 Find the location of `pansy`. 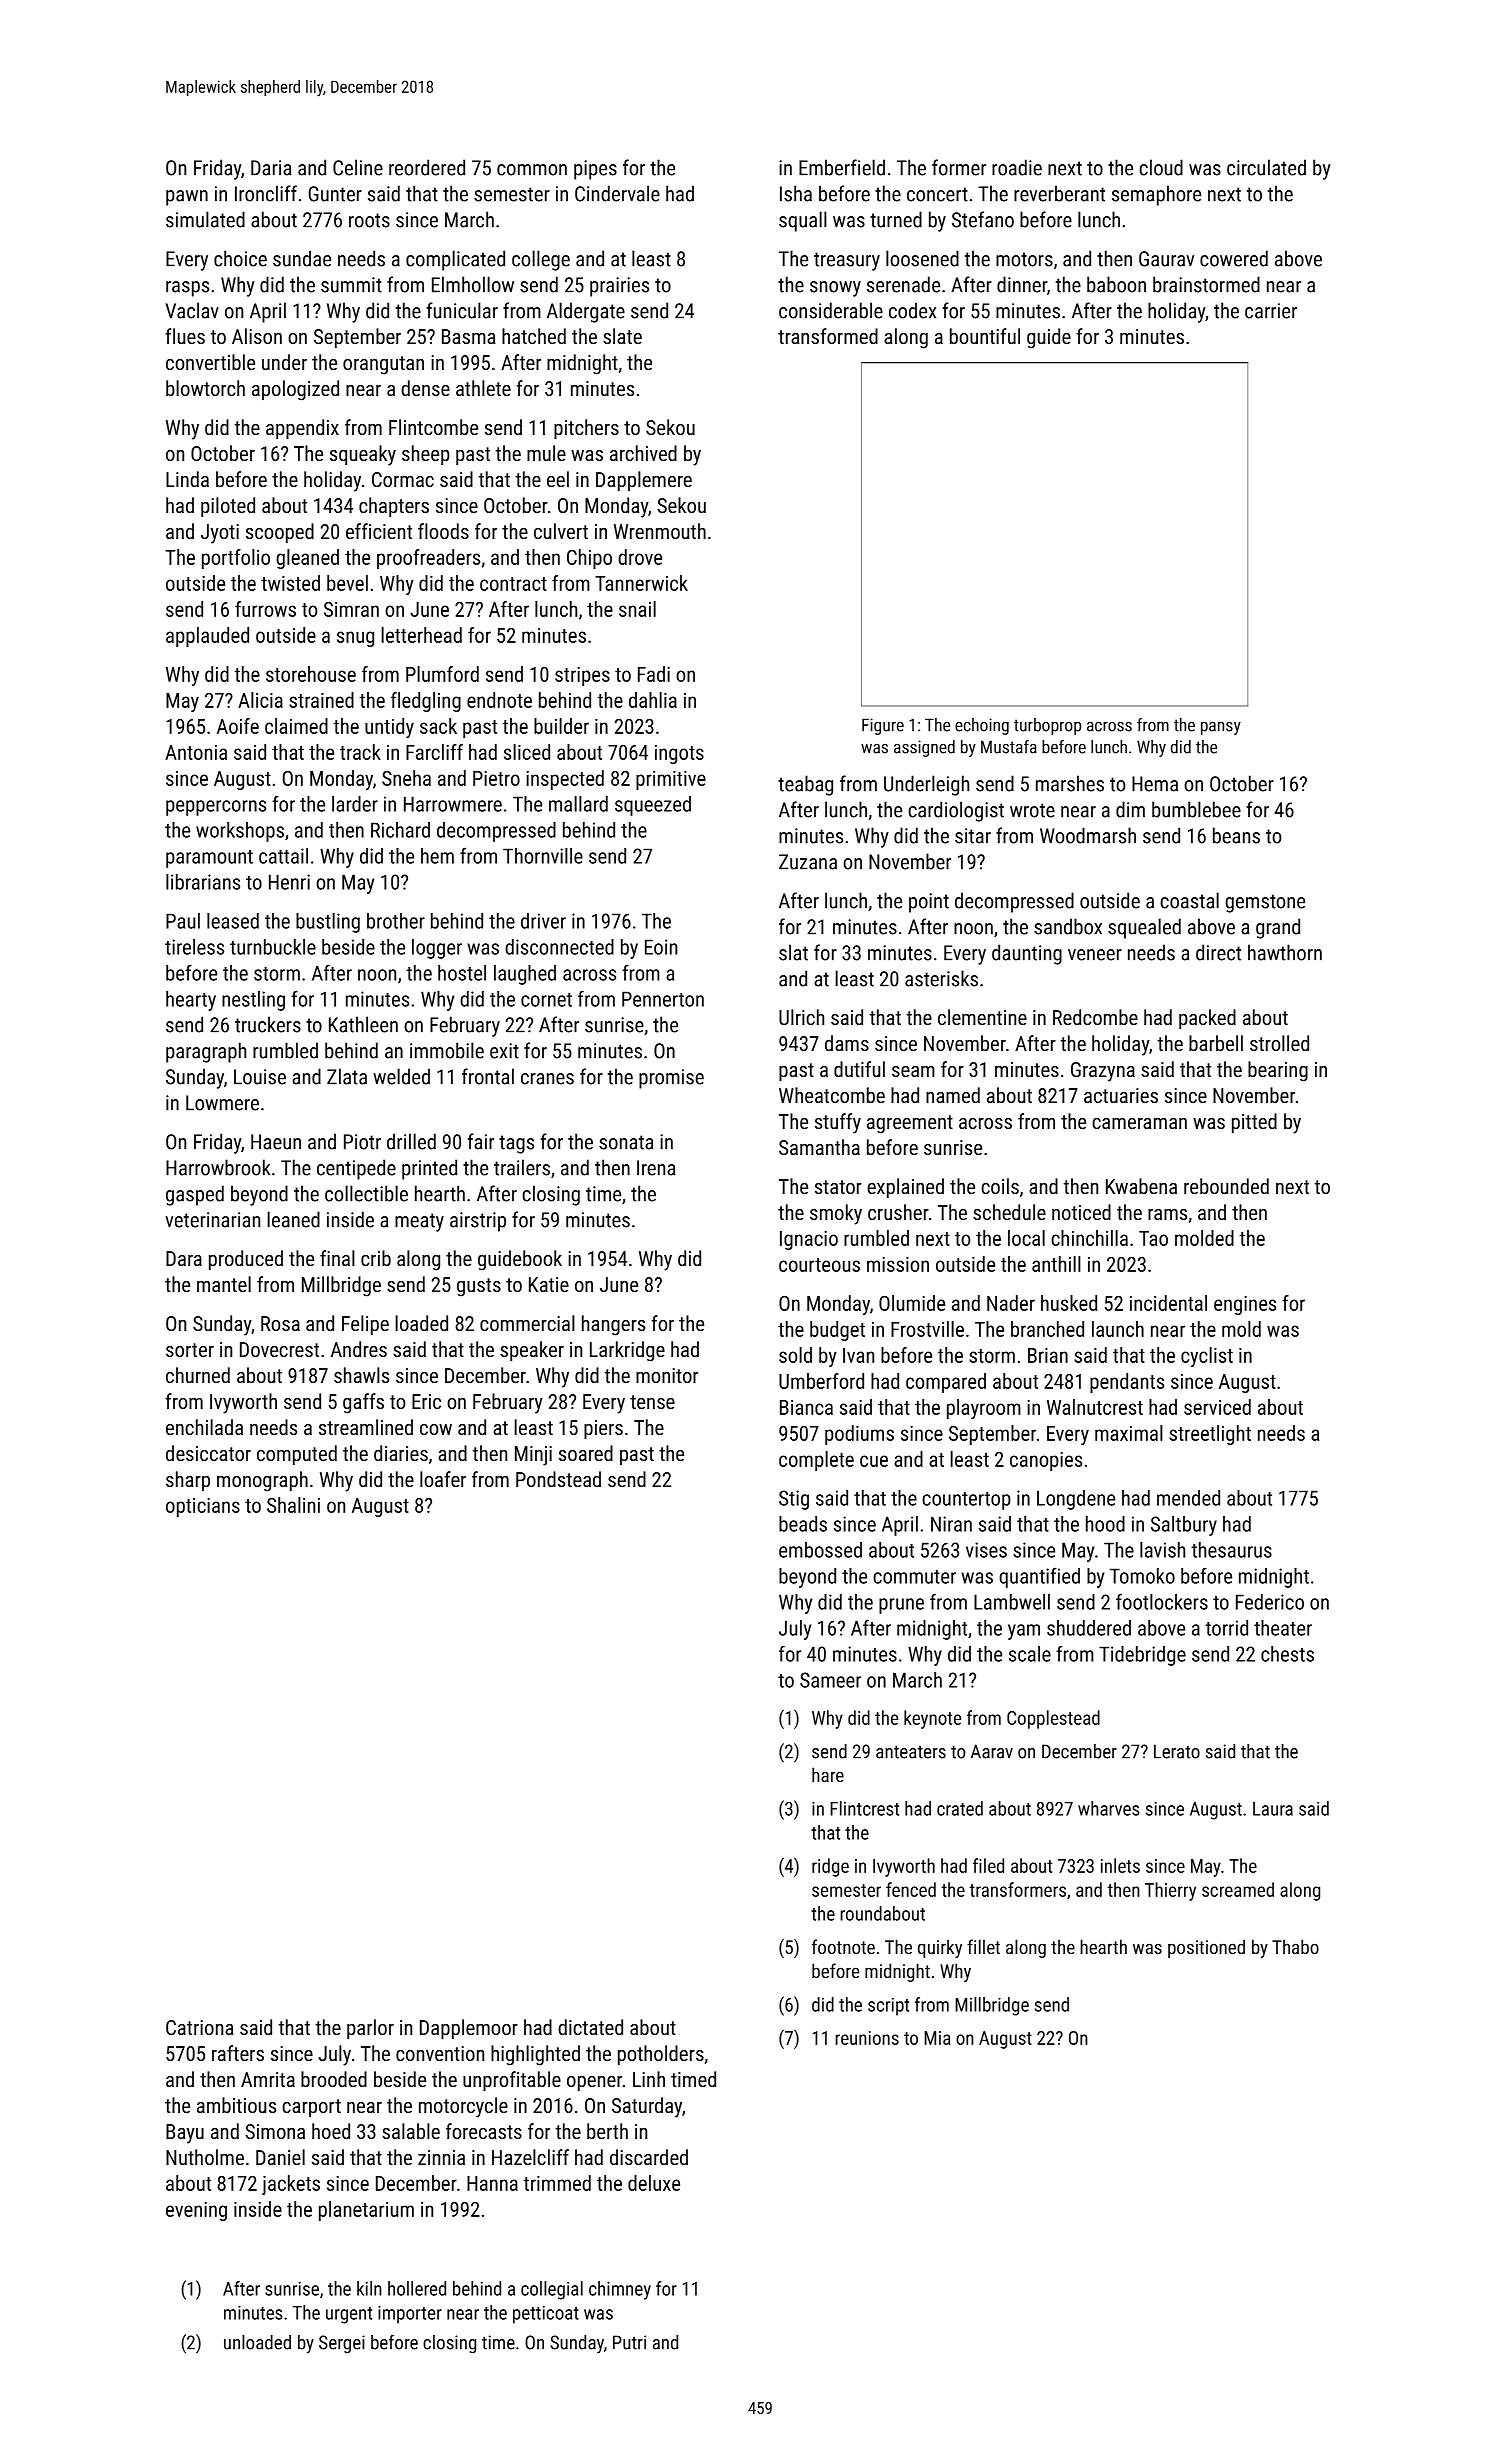

pansy is located at coordinates (1221, 728).
